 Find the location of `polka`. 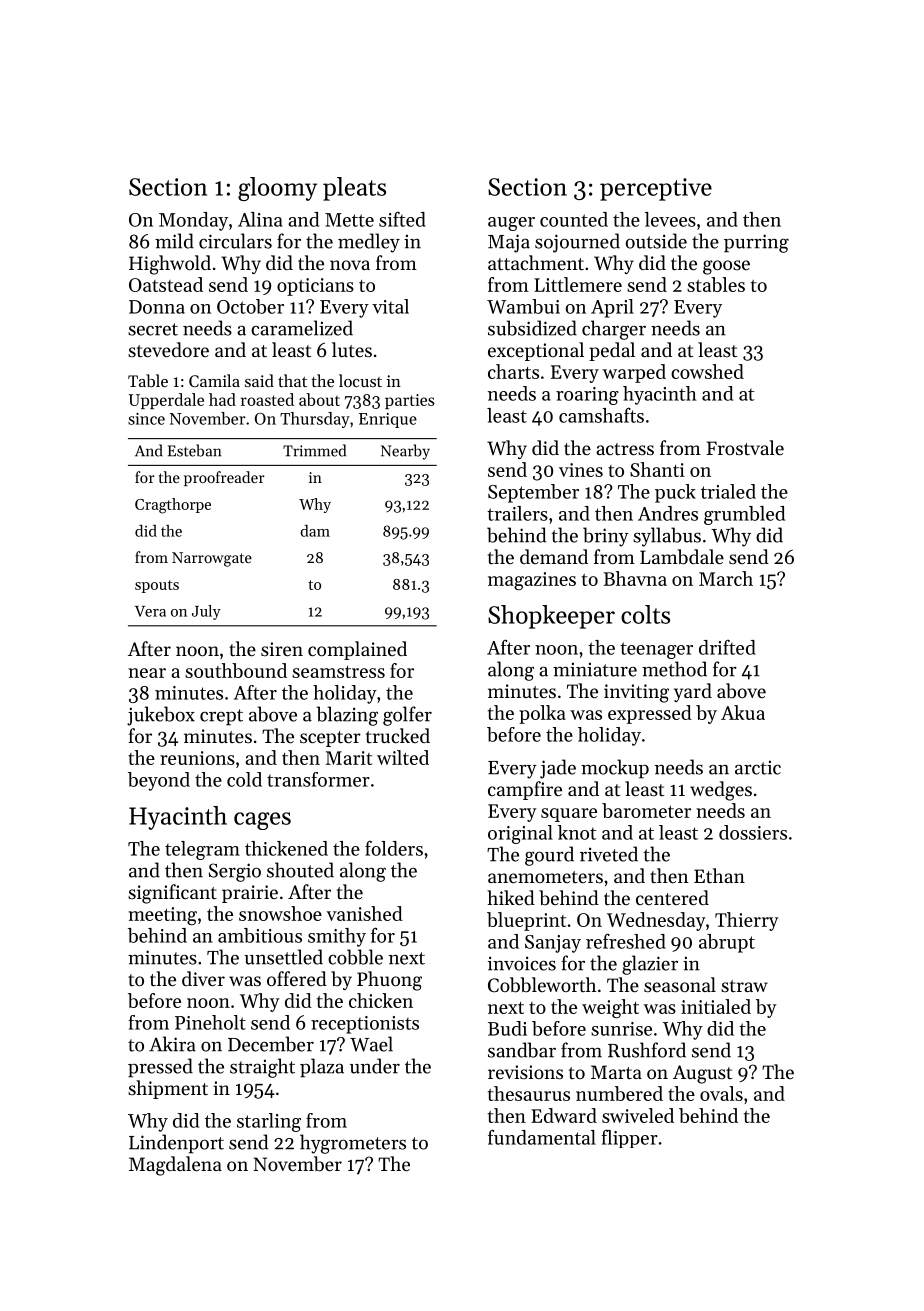

polka is located at coordinates (542, 714).
